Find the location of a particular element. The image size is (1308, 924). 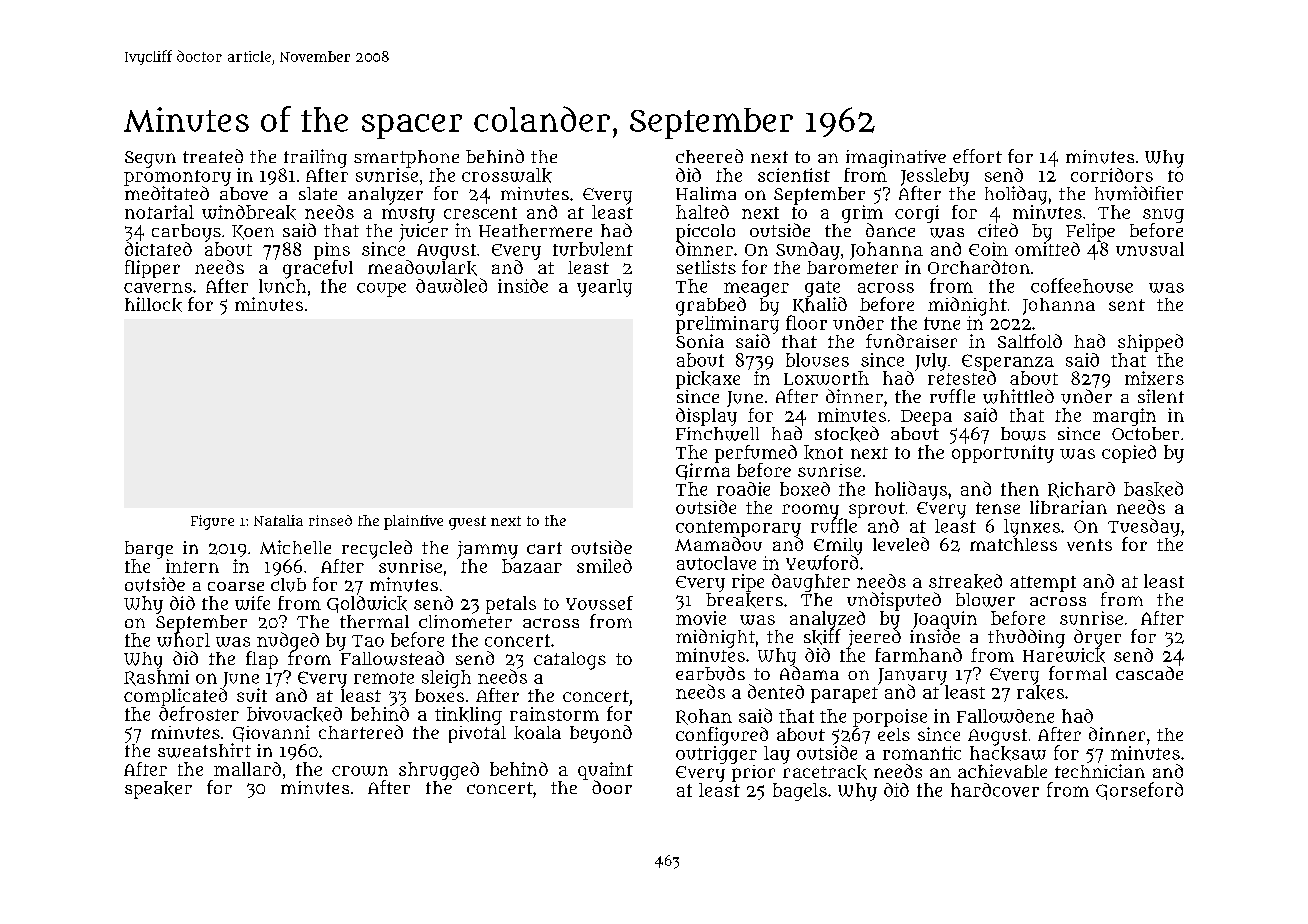

bagels is located at coordinates (800, 792).
